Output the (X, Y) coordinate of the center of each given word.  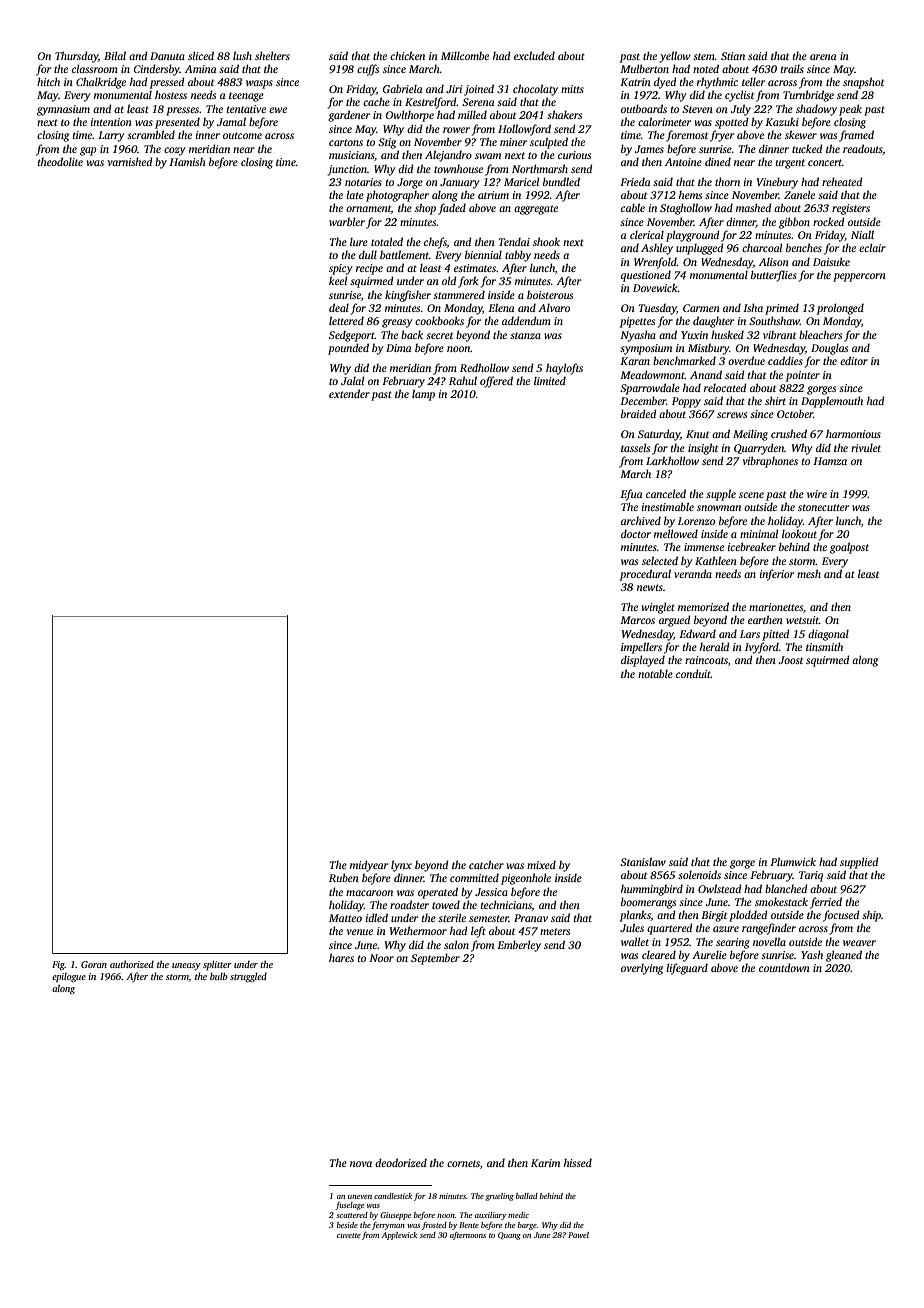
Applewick (400, 1236)
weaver (859, 943)
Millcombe (465, 55)
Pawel (578, 1235)
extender (349, 393)
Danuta (167, 56)
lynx (401, 866)
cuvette (349, 1235)
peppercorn (859, 277)
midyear (369, 866)
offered (496, 382)
